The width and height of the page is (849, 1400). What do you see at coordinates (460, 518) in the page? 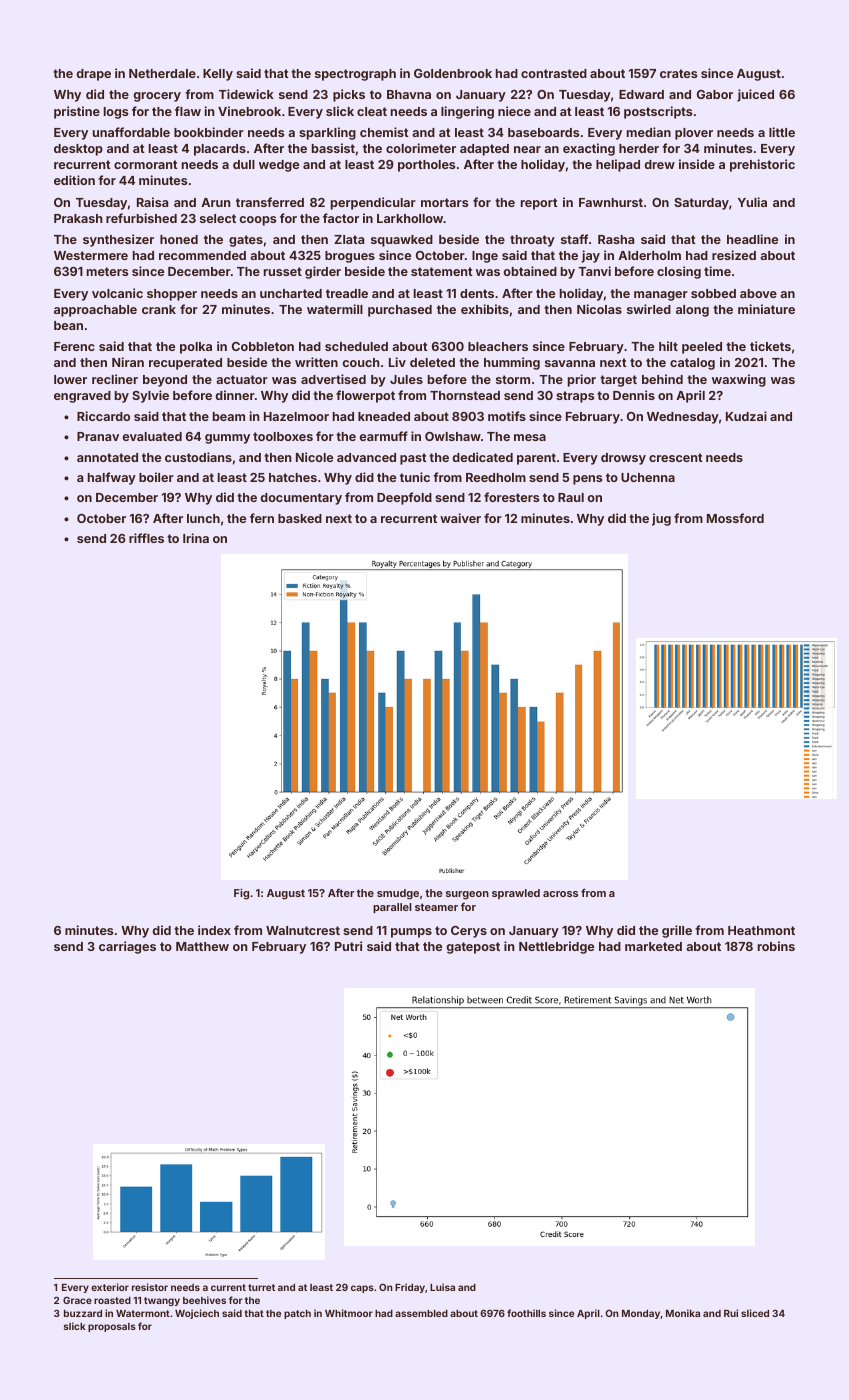
I see `waiver` at bounding box center [460, 518].
